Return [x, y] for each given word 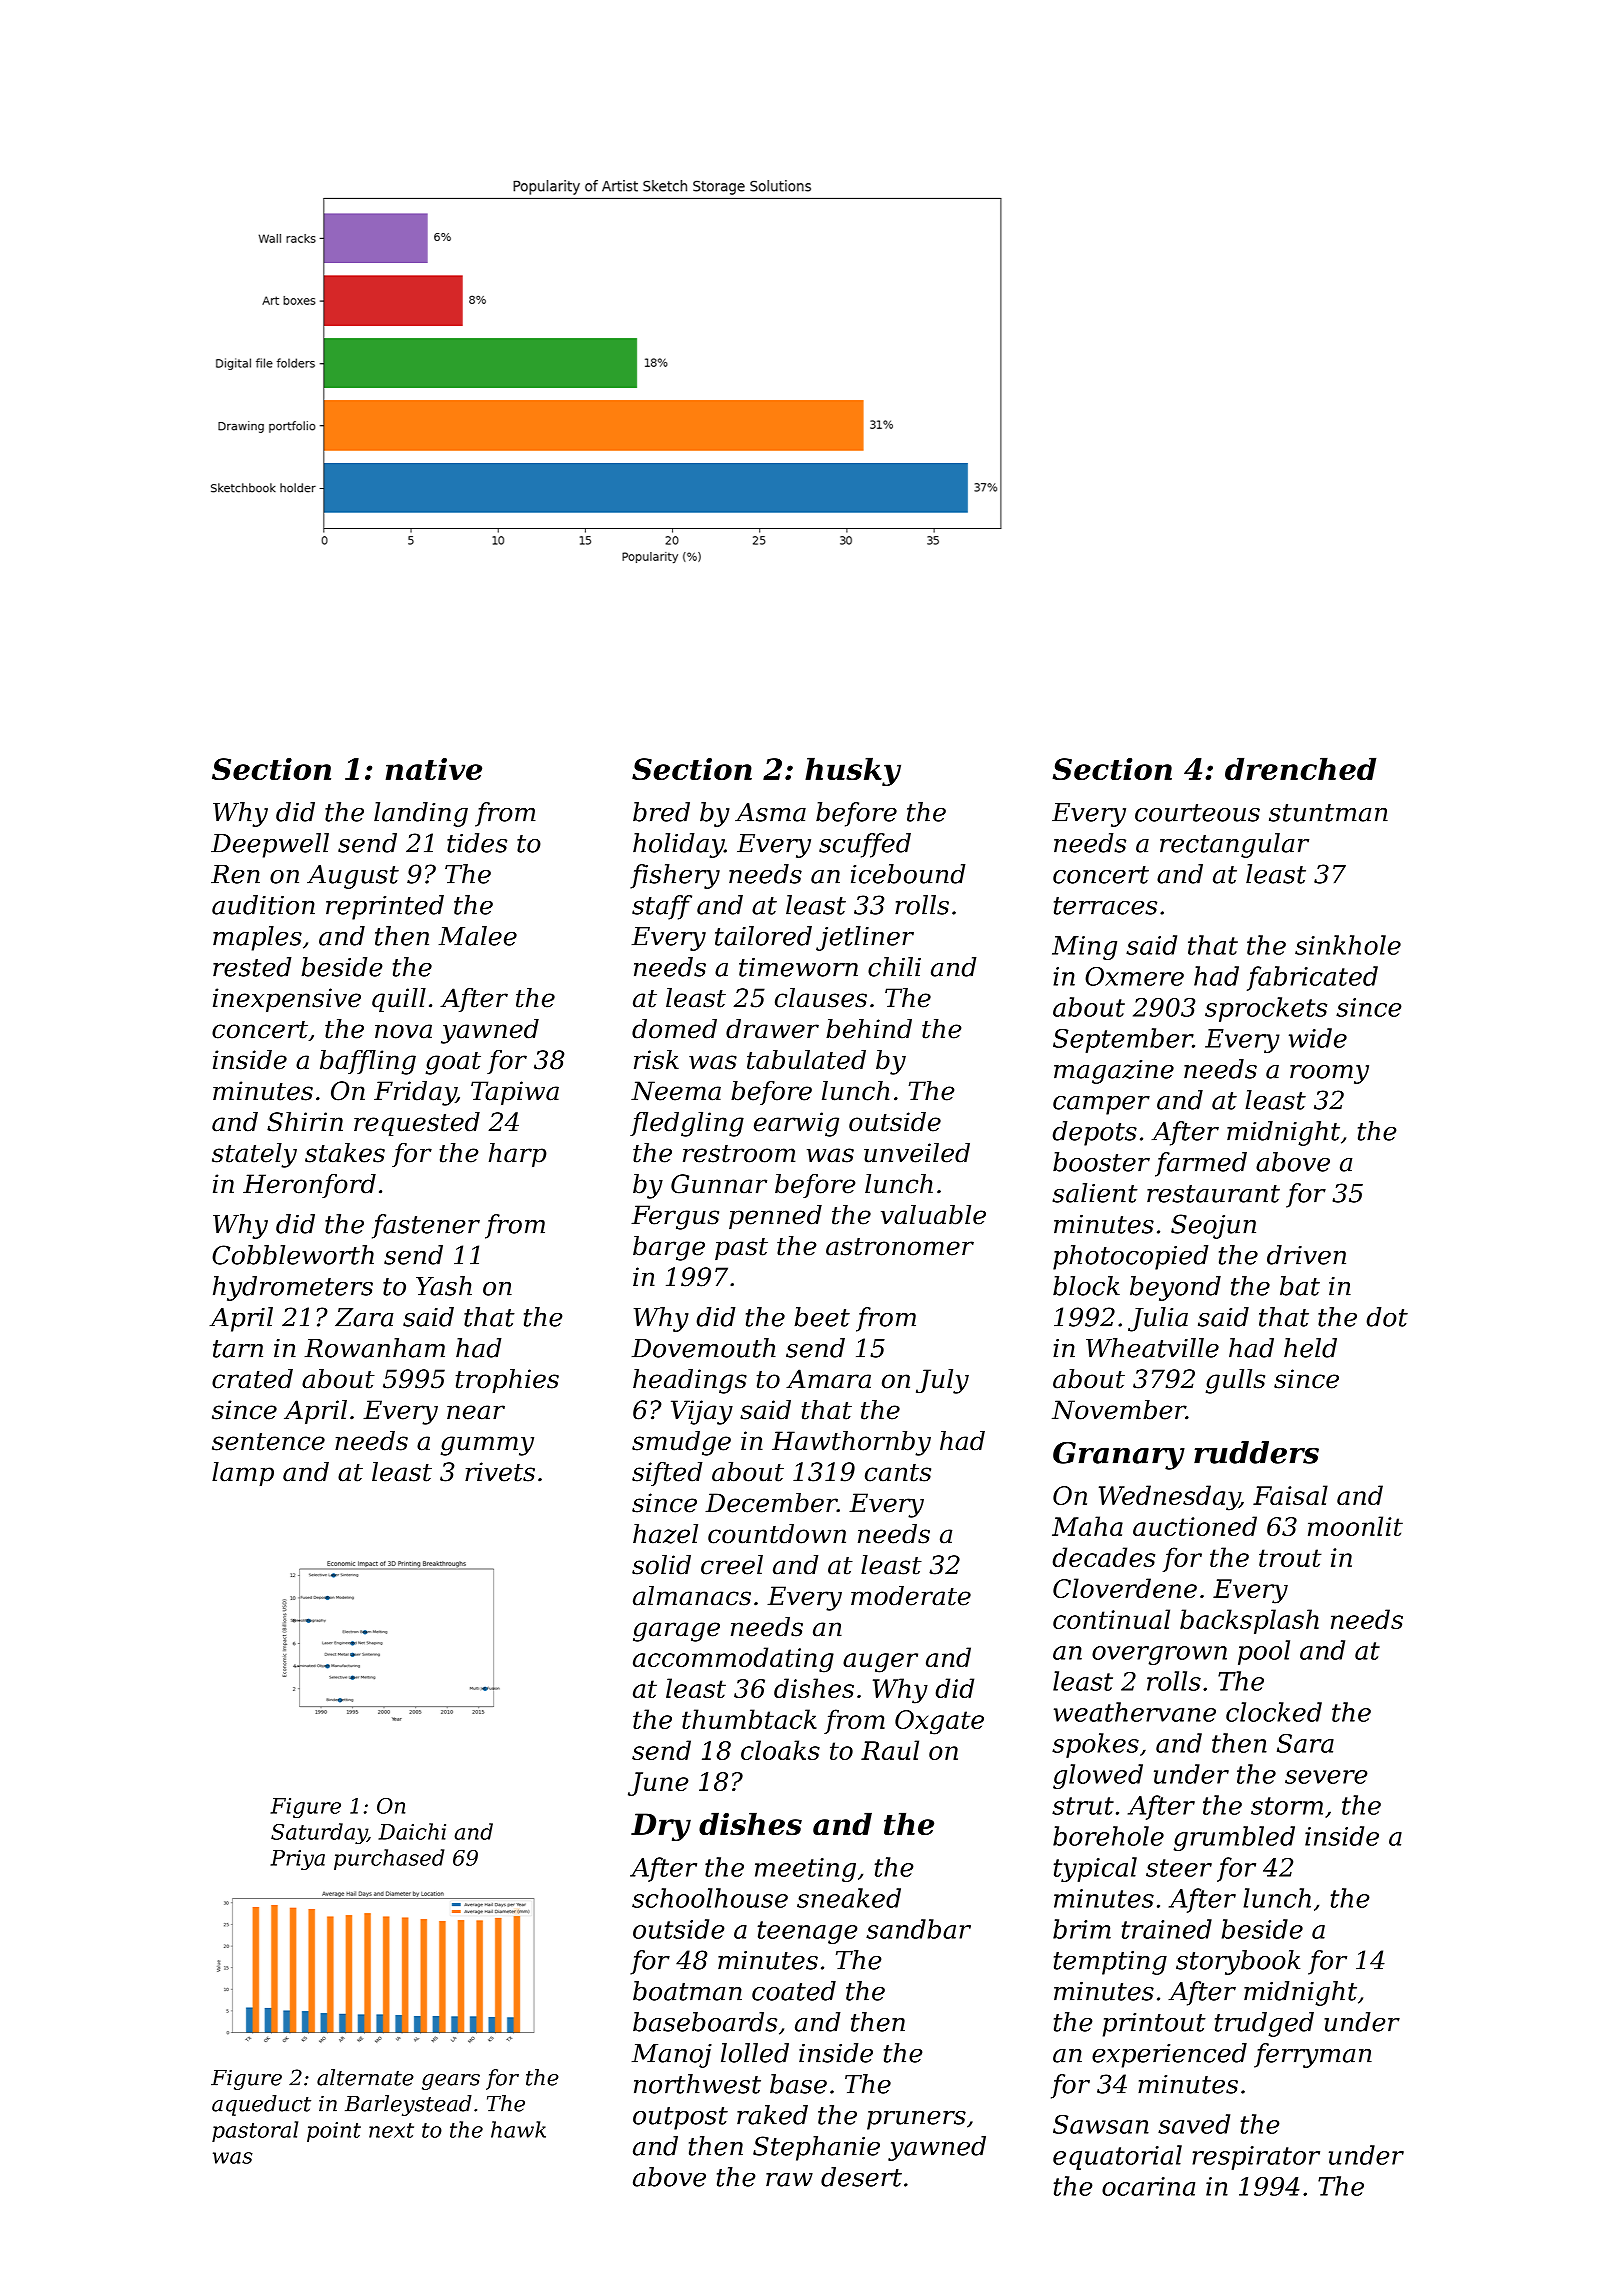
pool [1264, 1652]
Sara [1305, 1743]
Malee [478, 936]
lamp [243, 1474]
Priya [297, 1860]
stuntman [1328, 813]
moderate [911, 1596]
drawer [772, 1029]
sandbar [918, 1929]
